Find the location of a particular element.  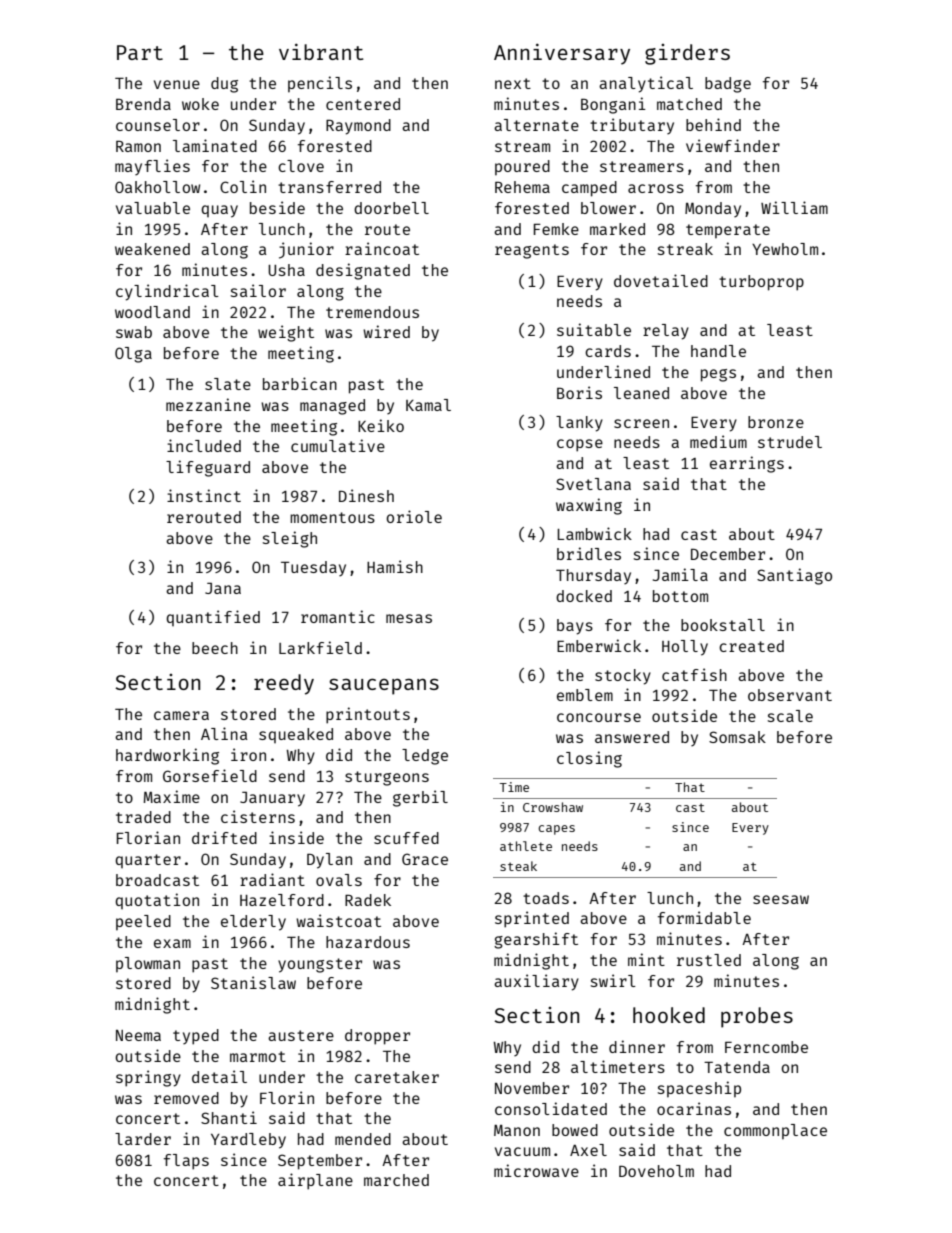

Bongani is located at coordinates (613, 105).
